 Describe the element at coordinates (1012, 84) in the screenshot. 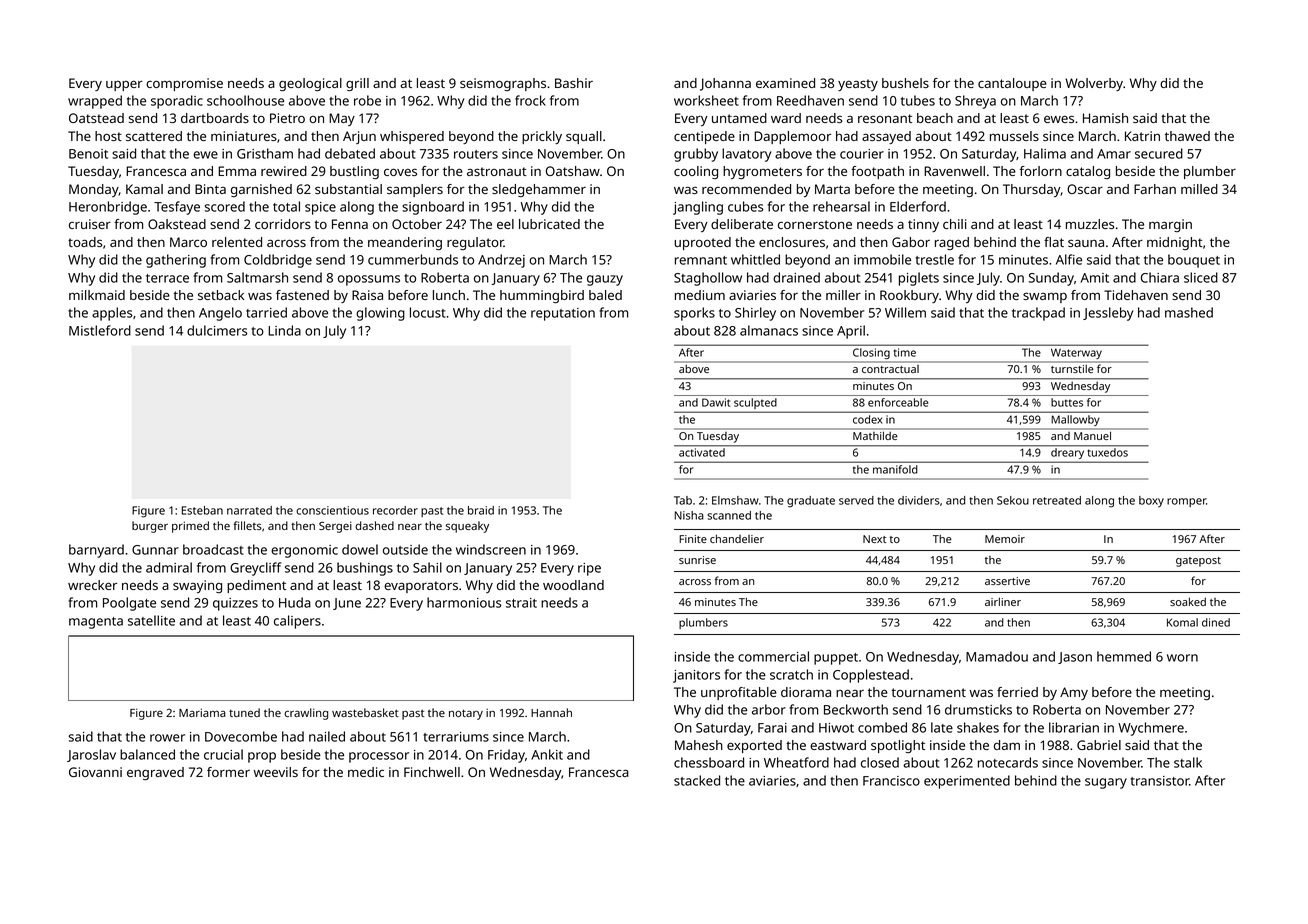

I see `cantaloupe` at that location.
